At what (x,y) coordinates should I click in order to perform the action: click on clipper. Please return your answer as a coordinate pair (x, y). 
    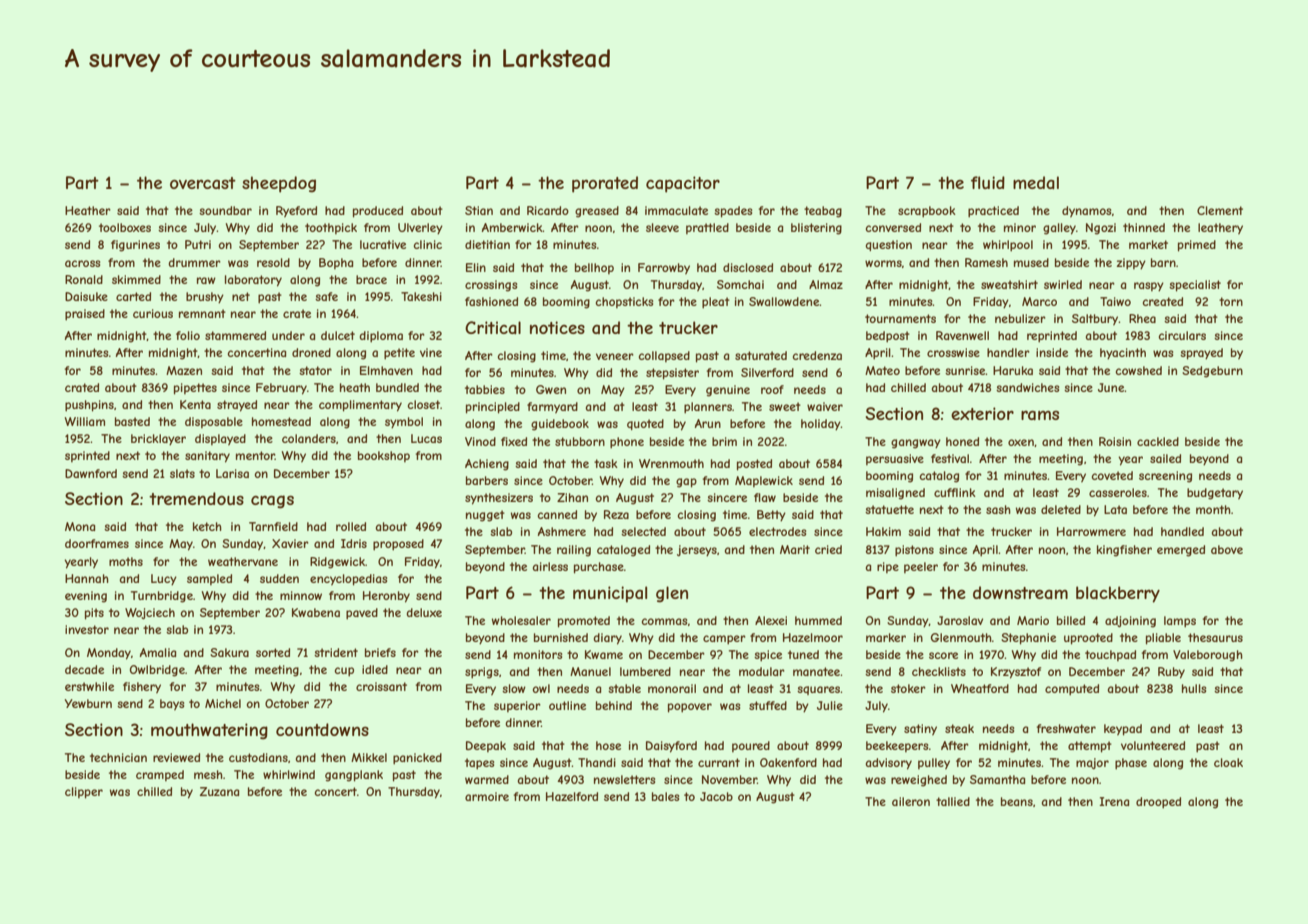
    Looking at the image, I should click on (84, 793).
